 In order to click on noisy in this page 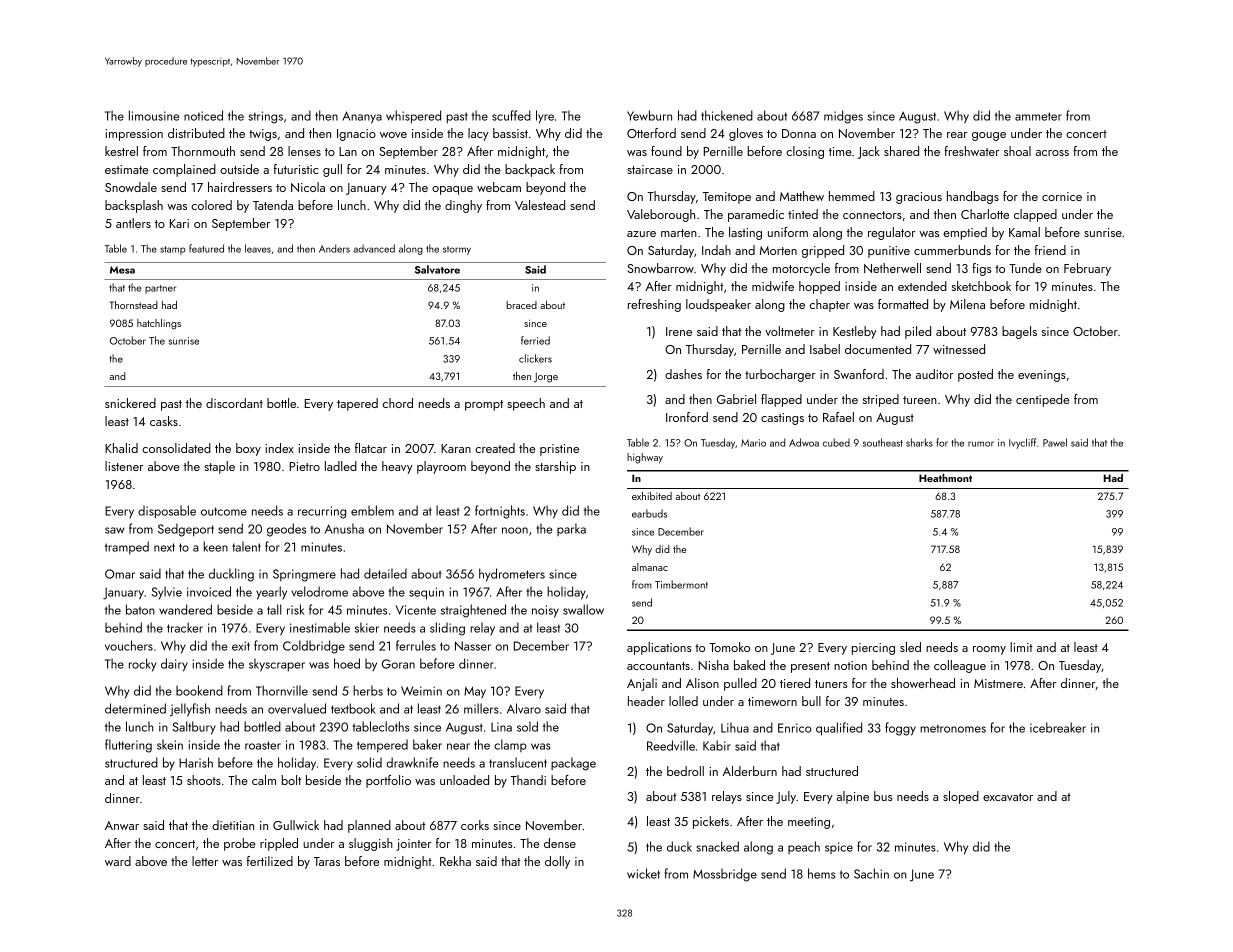, I will do `click(545, 611)`.
